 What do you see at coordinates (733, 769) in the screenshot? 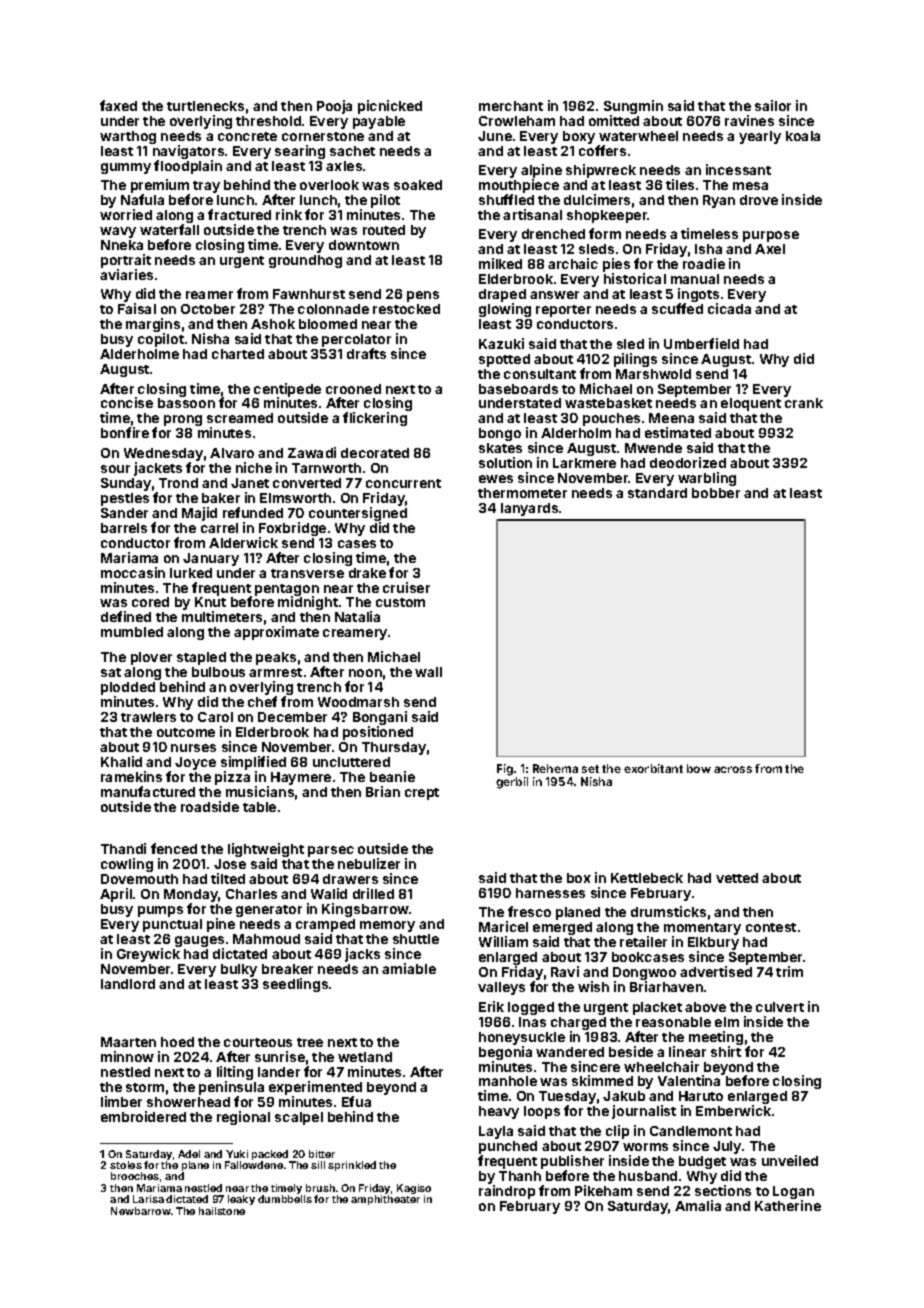
I see `across` at bounding box center [733, 769].
